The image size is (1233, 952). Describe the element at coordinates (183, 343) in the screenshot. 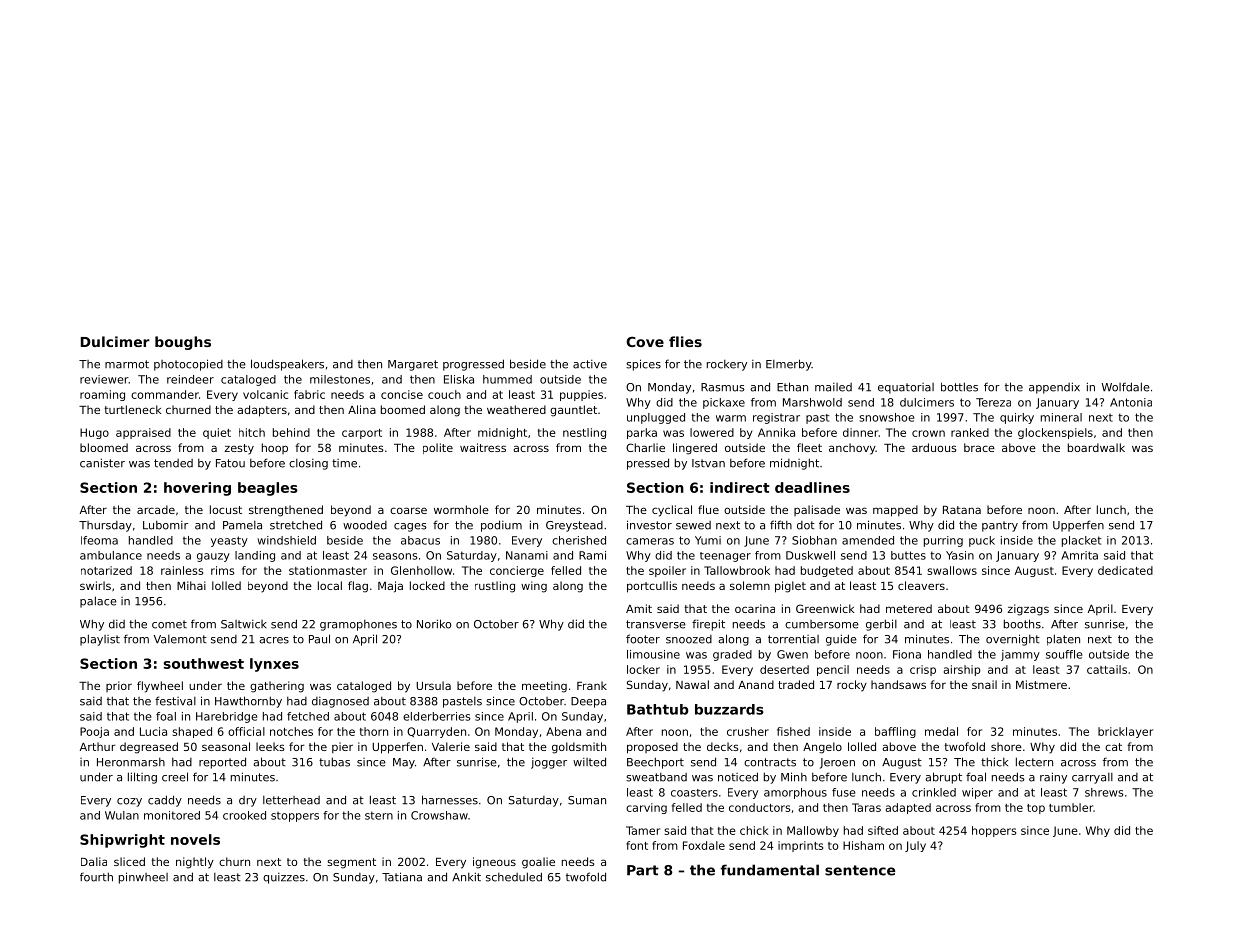

I see `boughs` at that location.
